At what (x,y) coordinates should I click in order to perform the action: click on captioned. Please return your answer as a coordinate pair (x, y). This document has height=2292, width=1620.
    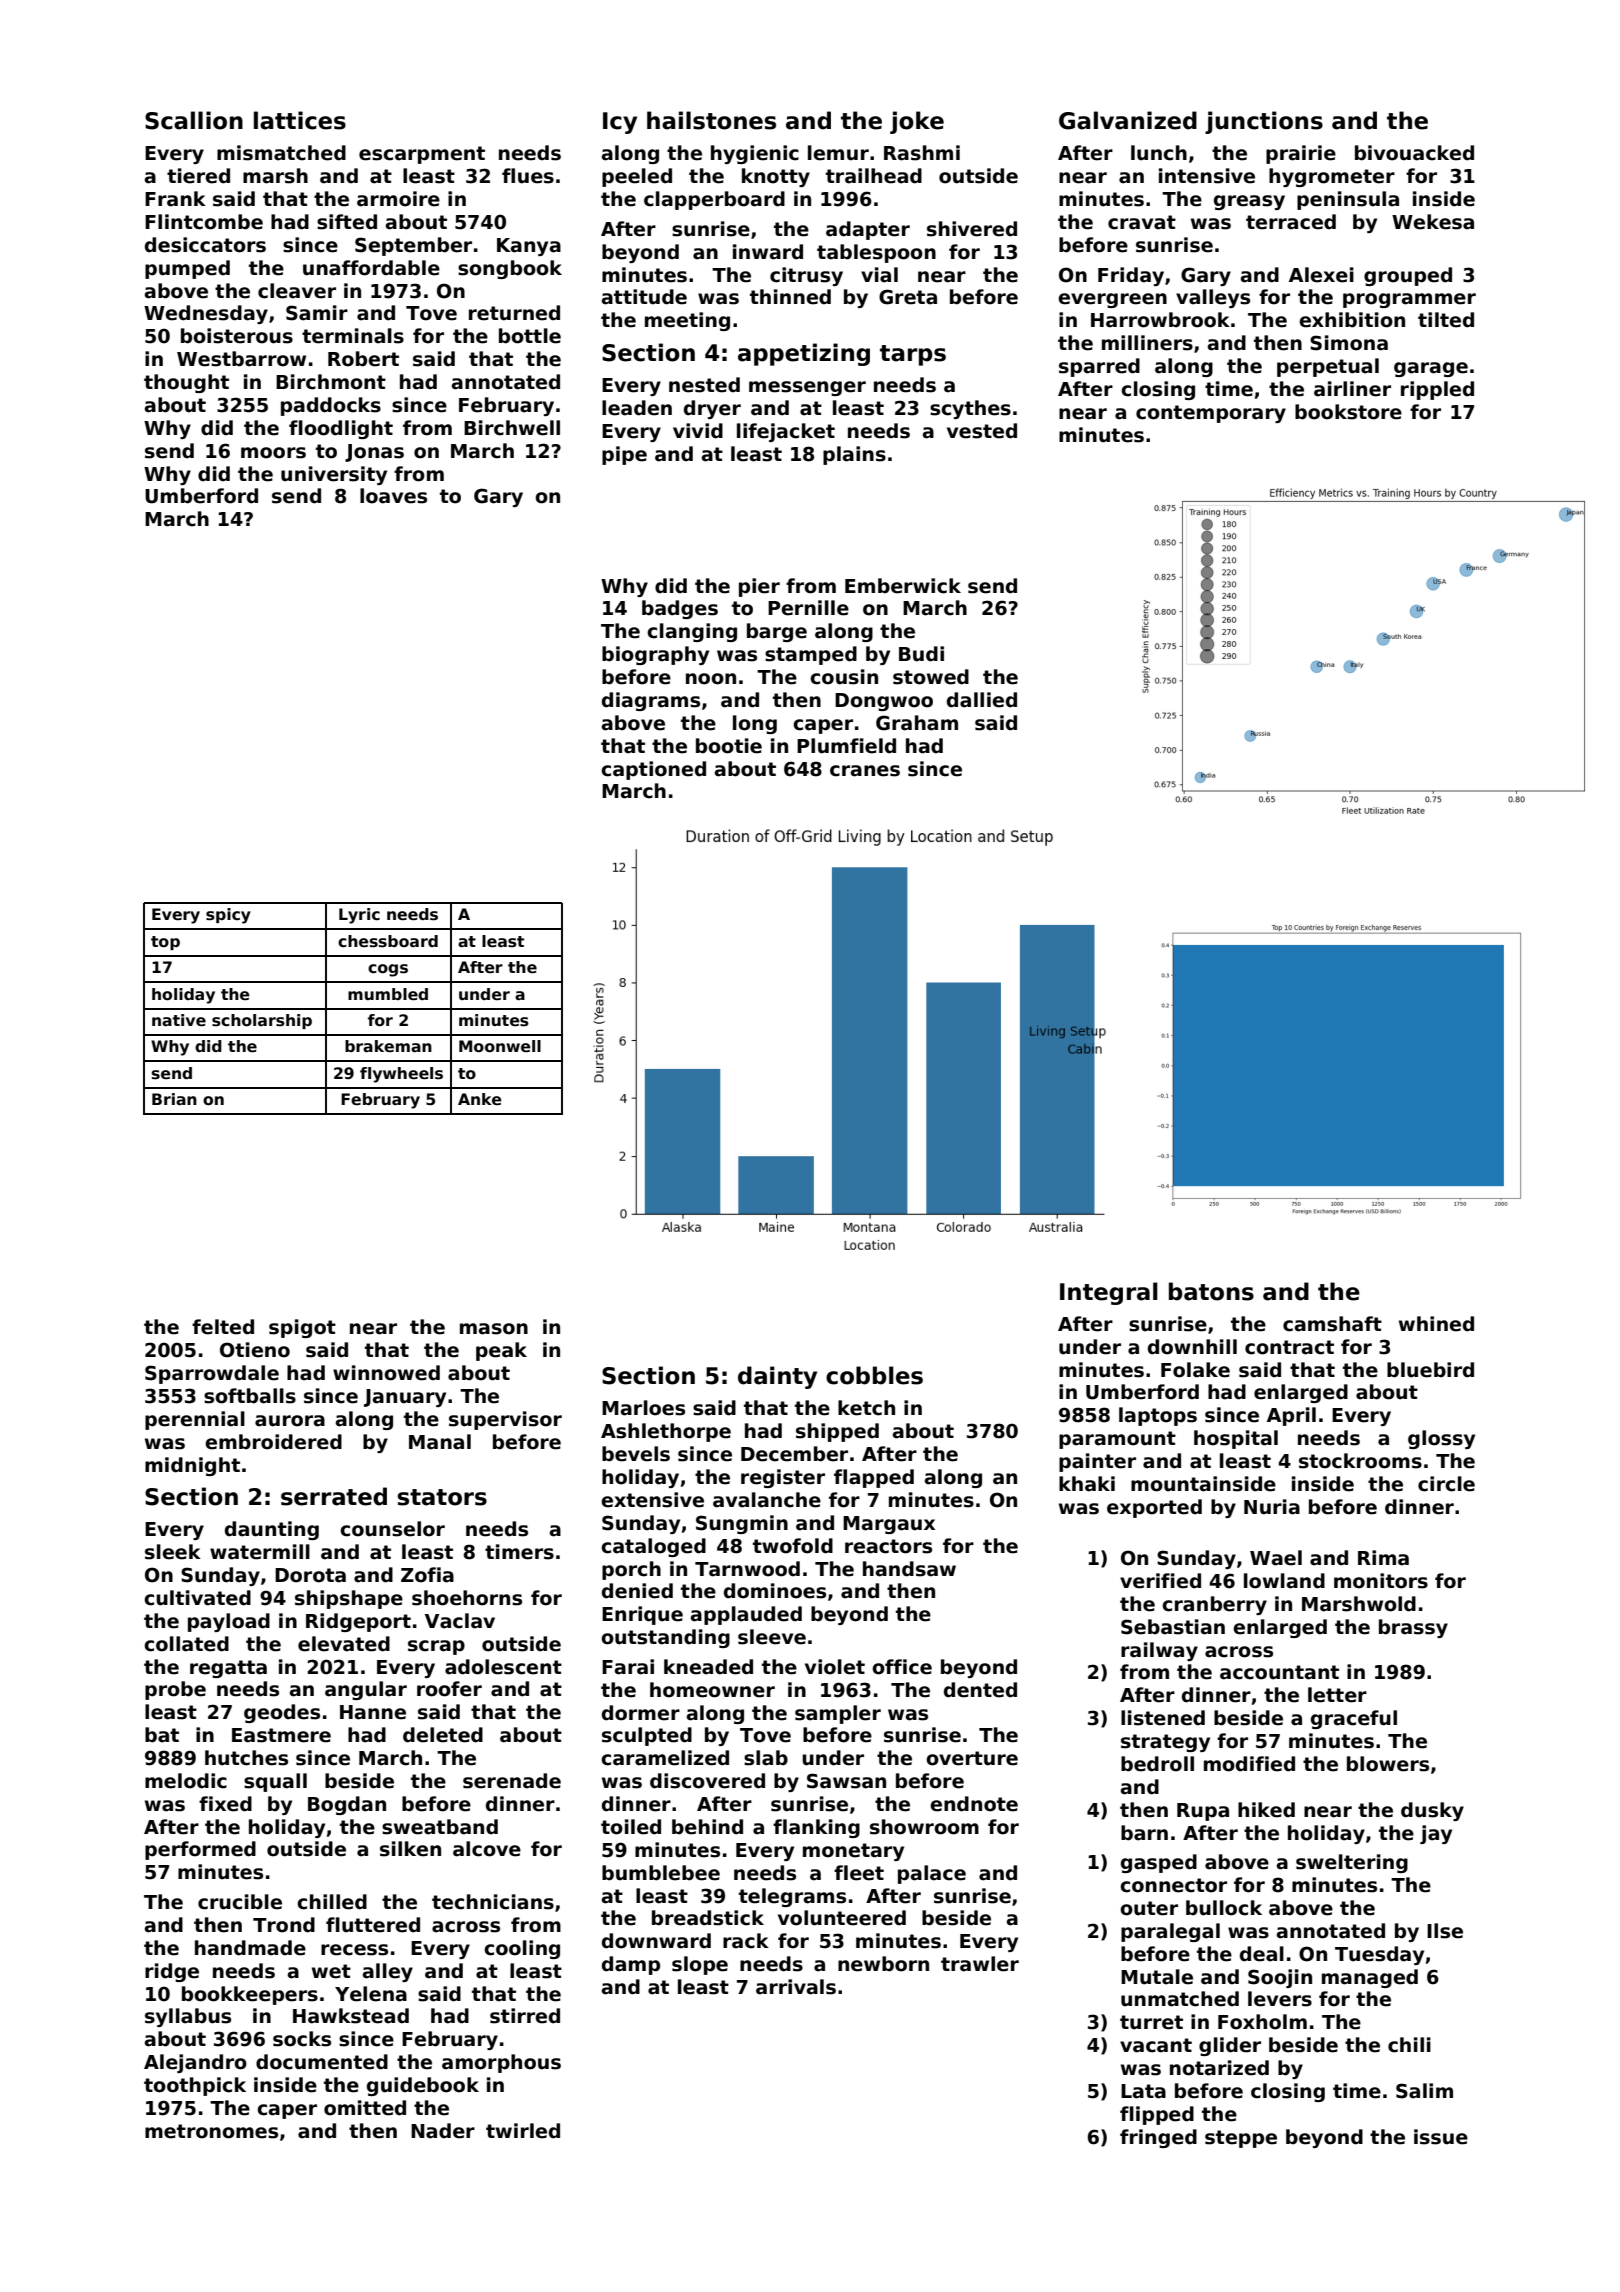
    Looking at the image, I should click on (653, 770).
